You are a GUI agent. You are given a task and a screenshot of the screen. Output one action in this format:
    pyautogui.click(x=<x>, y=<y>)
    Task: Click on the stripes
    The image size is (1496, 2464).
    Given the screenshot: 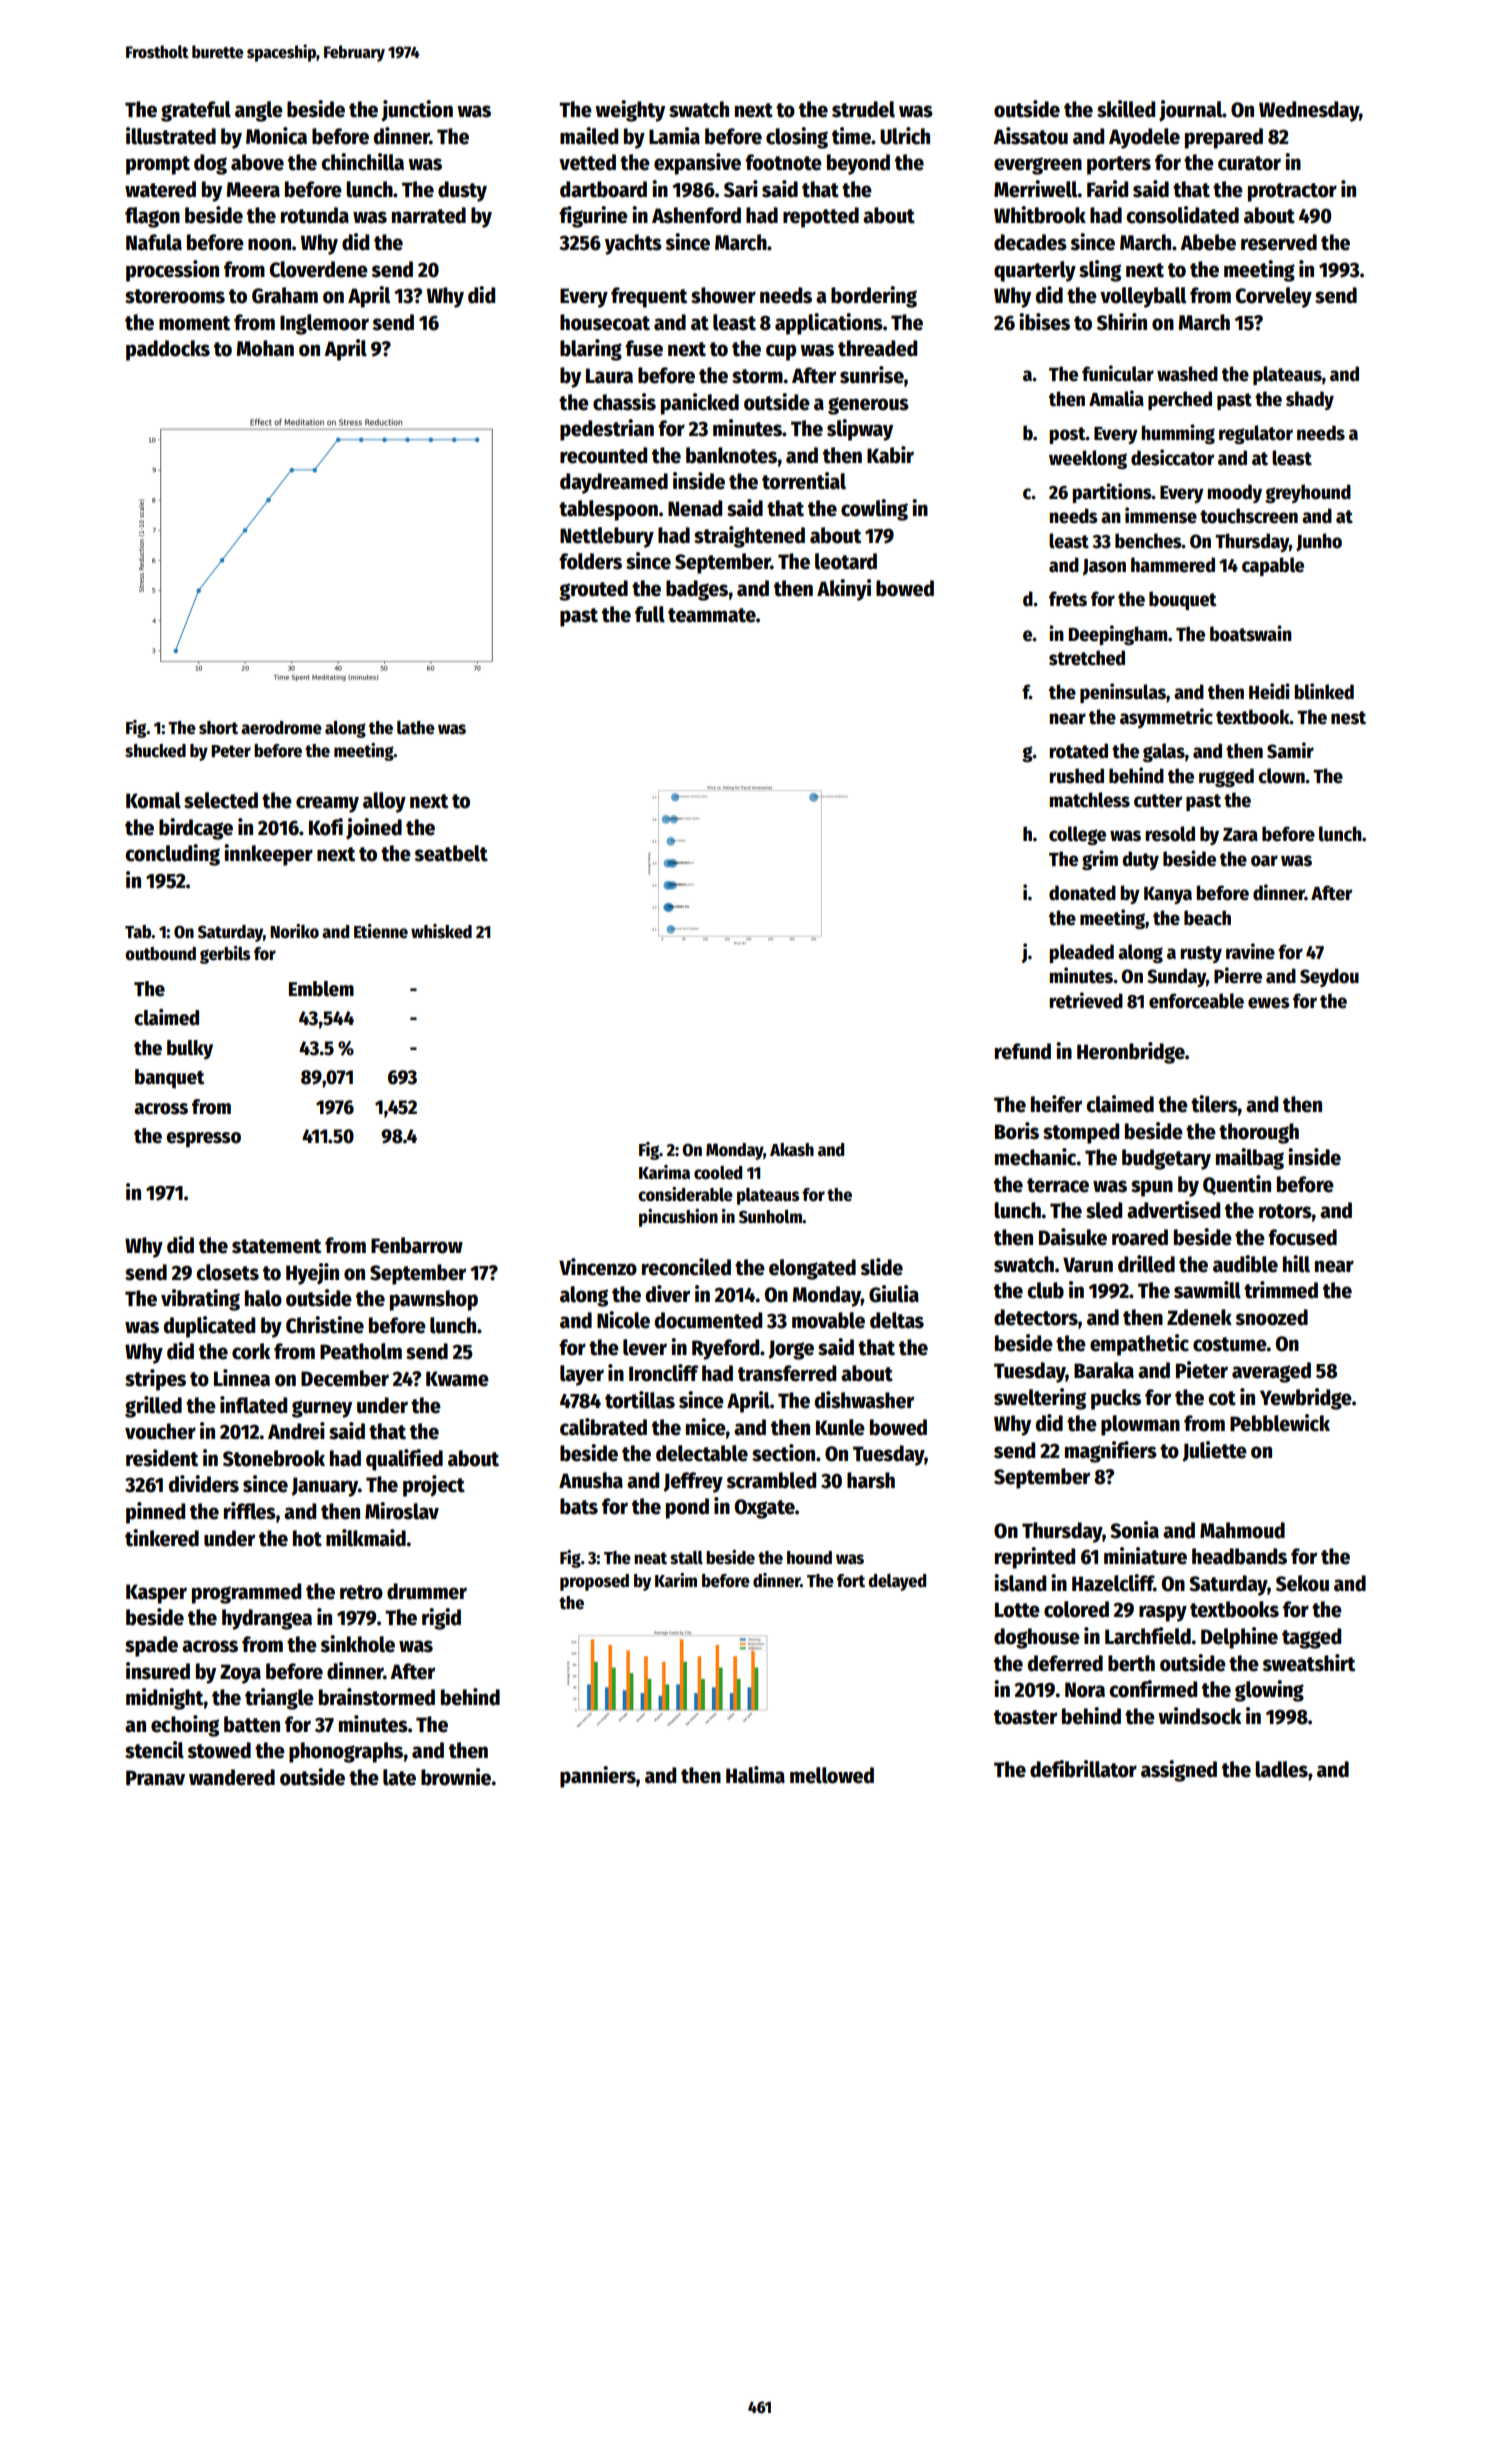 What is the action you would take?
    pyautogui.click(x=155, y=1380)
